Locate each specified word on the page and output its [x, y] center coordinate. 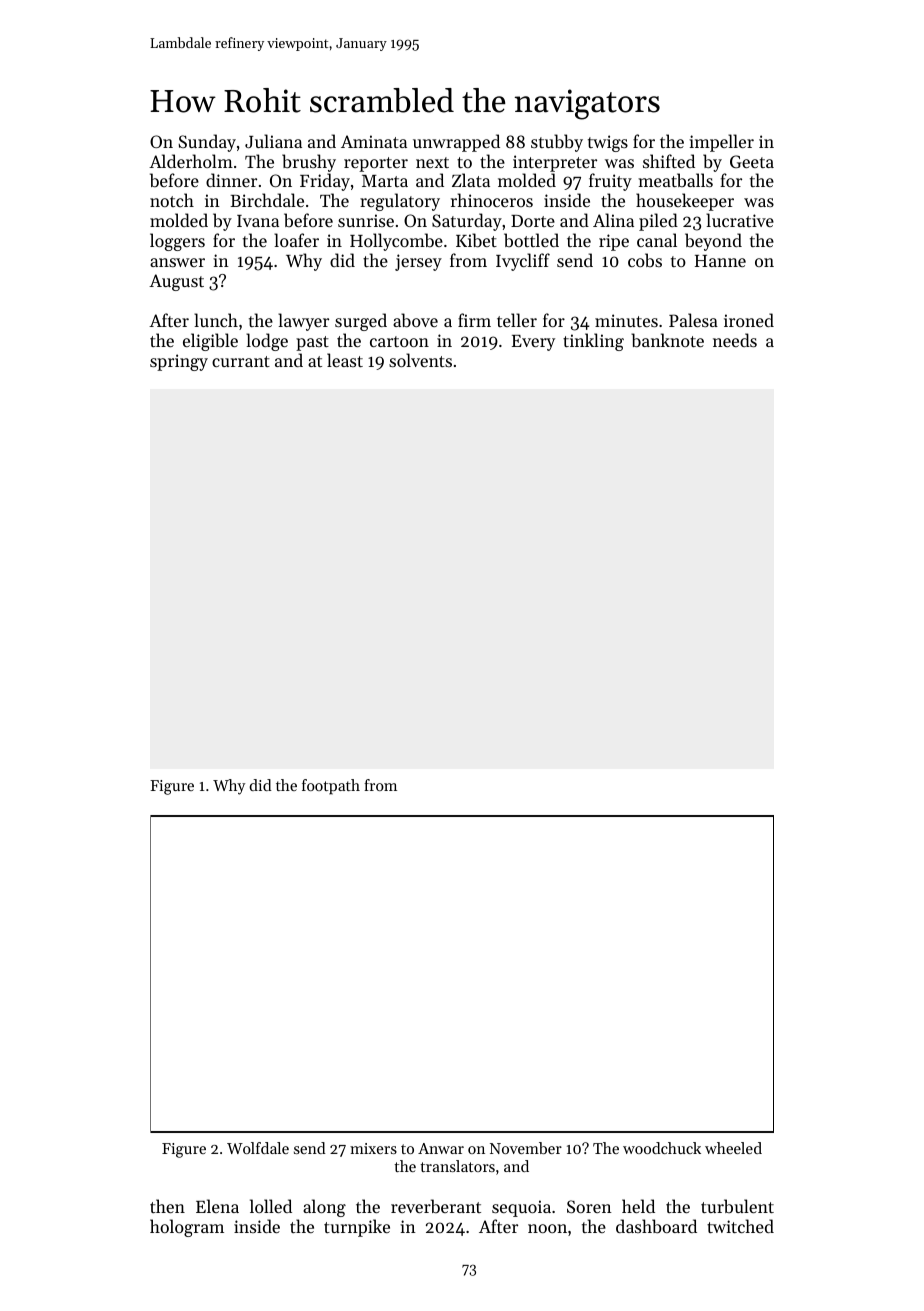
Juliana [273, 141]
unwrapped [456, 143]
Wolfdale [258, 1148]
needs [735, 340]
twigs [608, 143]
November [526, 1148]
